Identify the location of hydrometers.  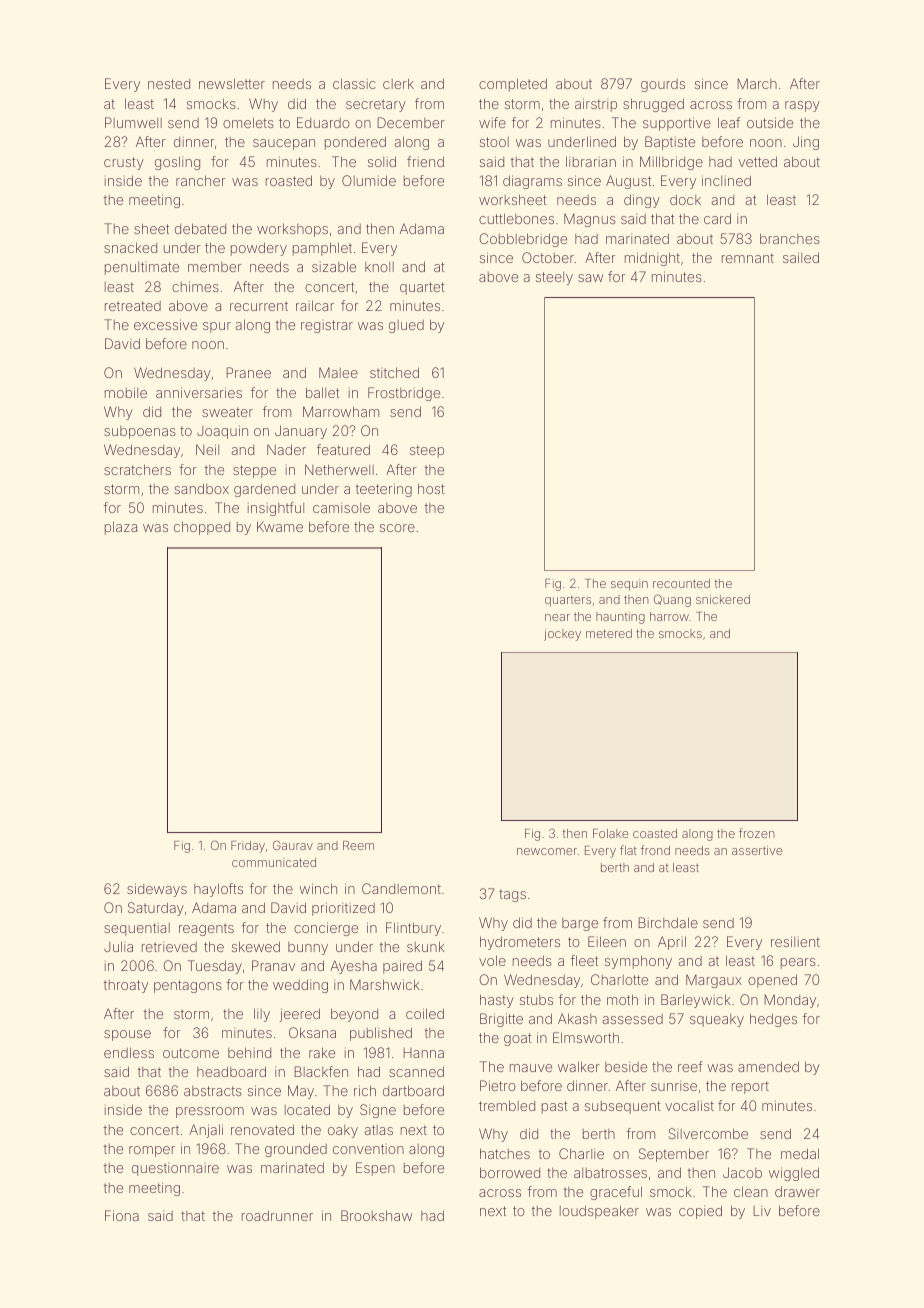
(520, 943).
